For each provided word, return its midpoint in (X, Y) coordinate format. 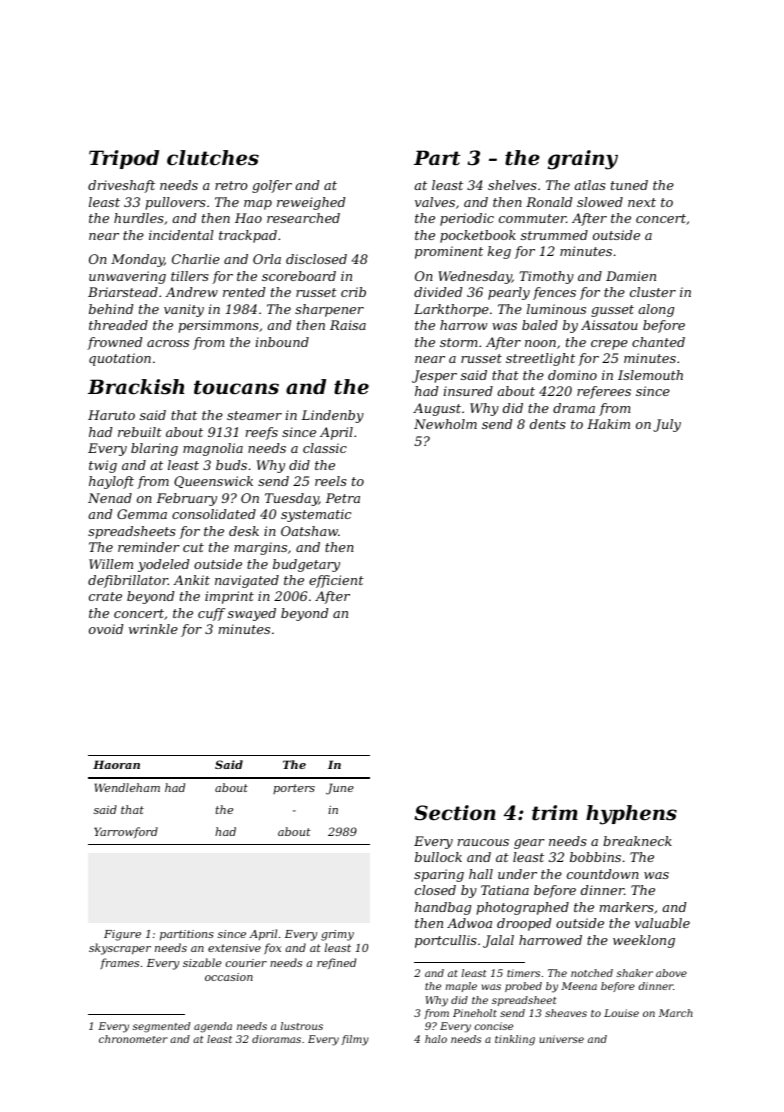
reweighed (311, 203)
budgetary (306, 565)
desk (244, 531)
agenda (213, 1027)
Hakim (608, 424)
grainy (583, 160)
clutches (213, 158)
